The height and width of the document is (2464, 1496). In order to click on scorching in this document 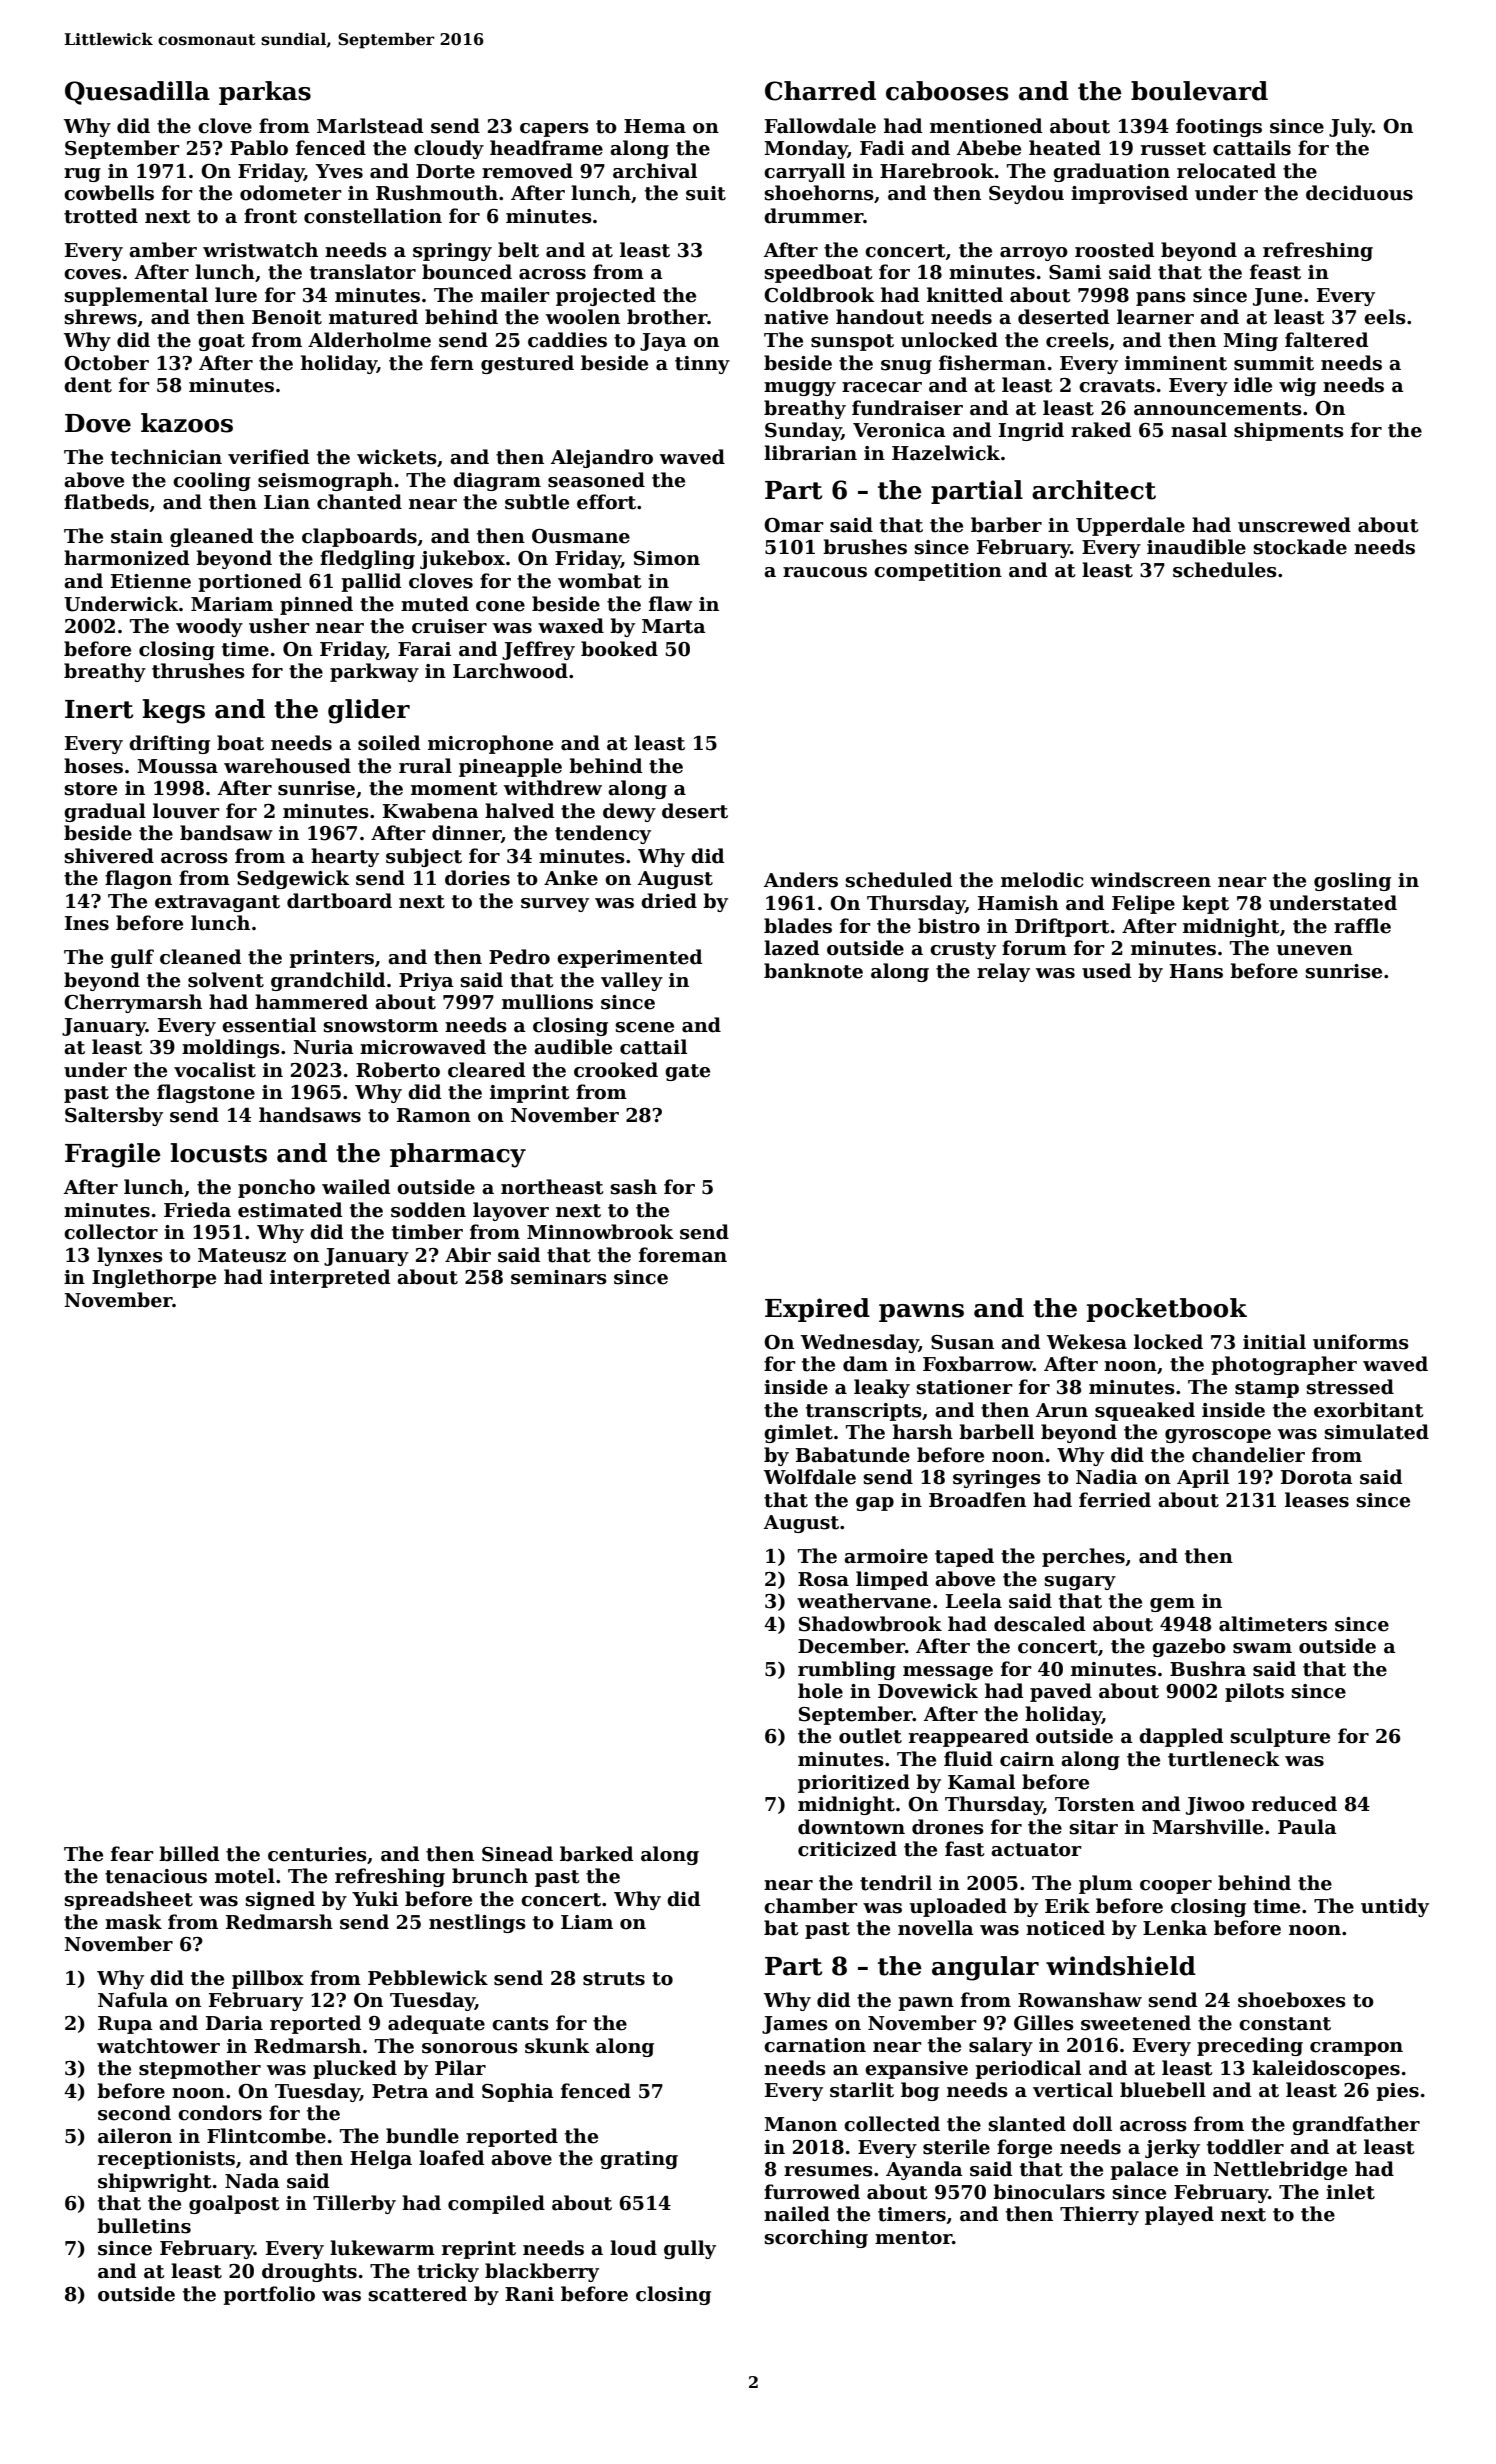, I will do `click(816, 2238)`.
